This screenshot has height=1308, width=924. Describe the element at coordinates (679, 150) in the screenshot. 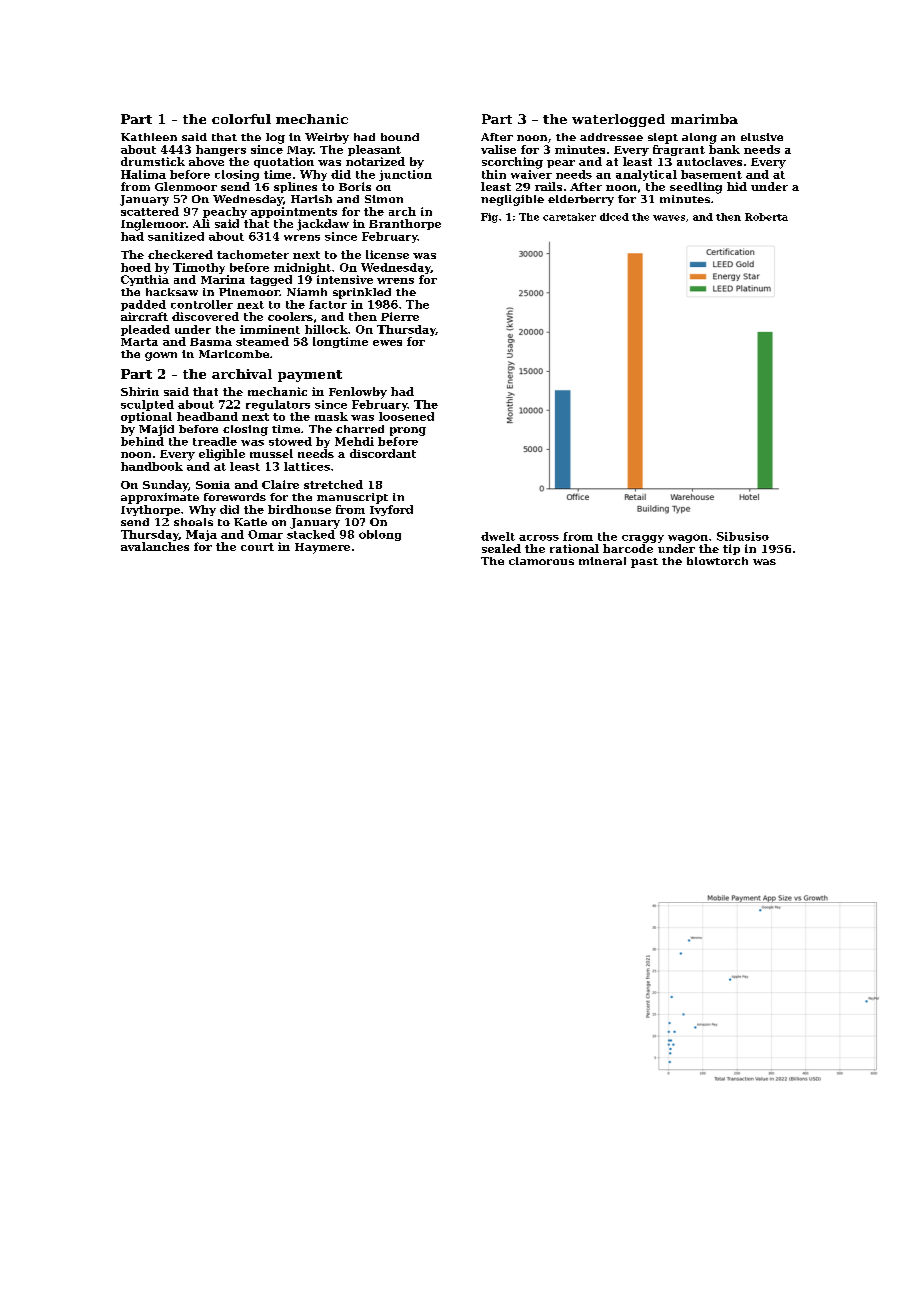

I see `fragrant` at that location.
